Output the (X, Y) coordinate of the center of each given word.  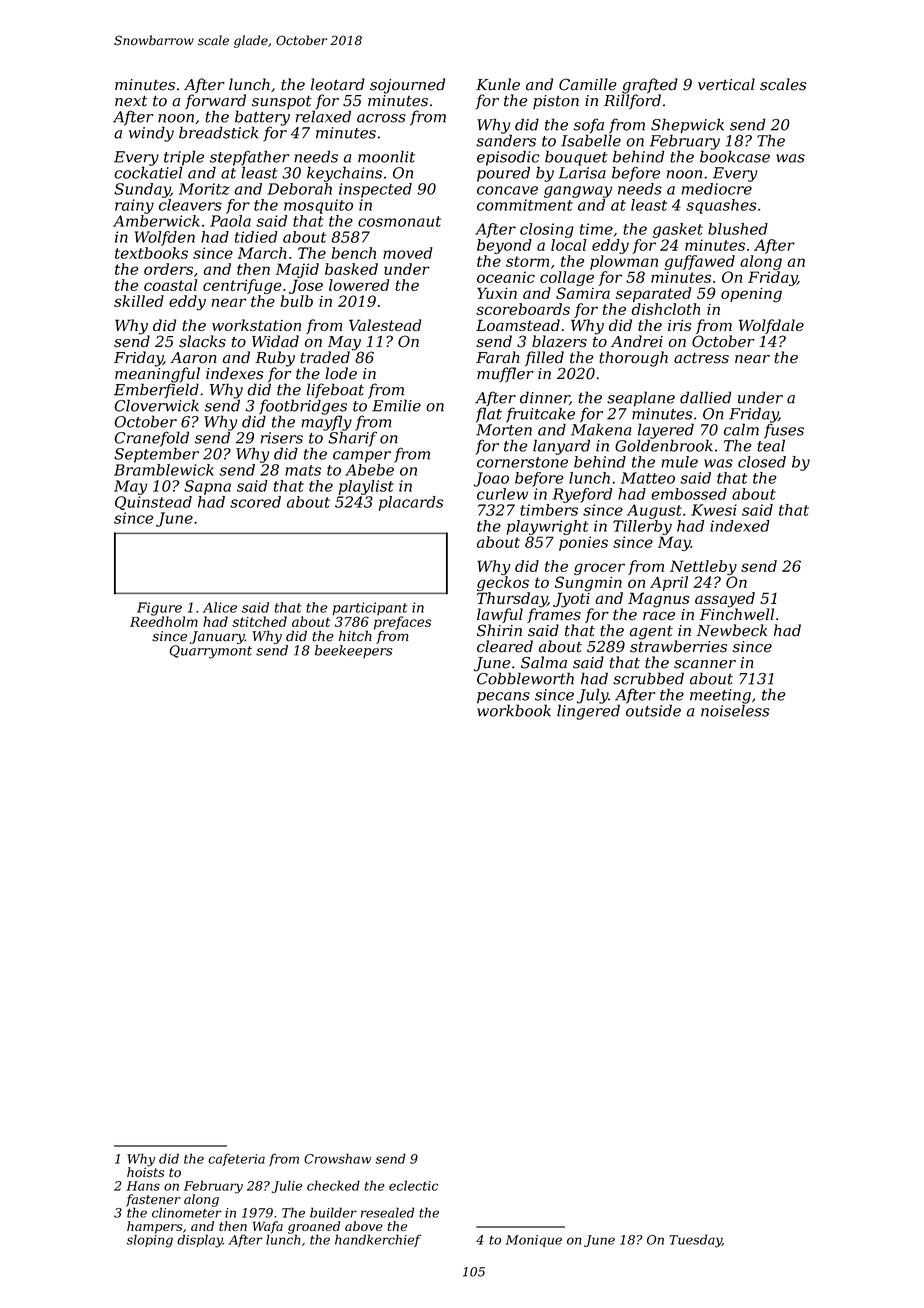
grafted (650, 86)
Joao (491, 479)
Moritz (204, 189)
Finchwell (737, 614)
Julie (287, 1186)
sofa (589, 126)
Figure (159, 609)
